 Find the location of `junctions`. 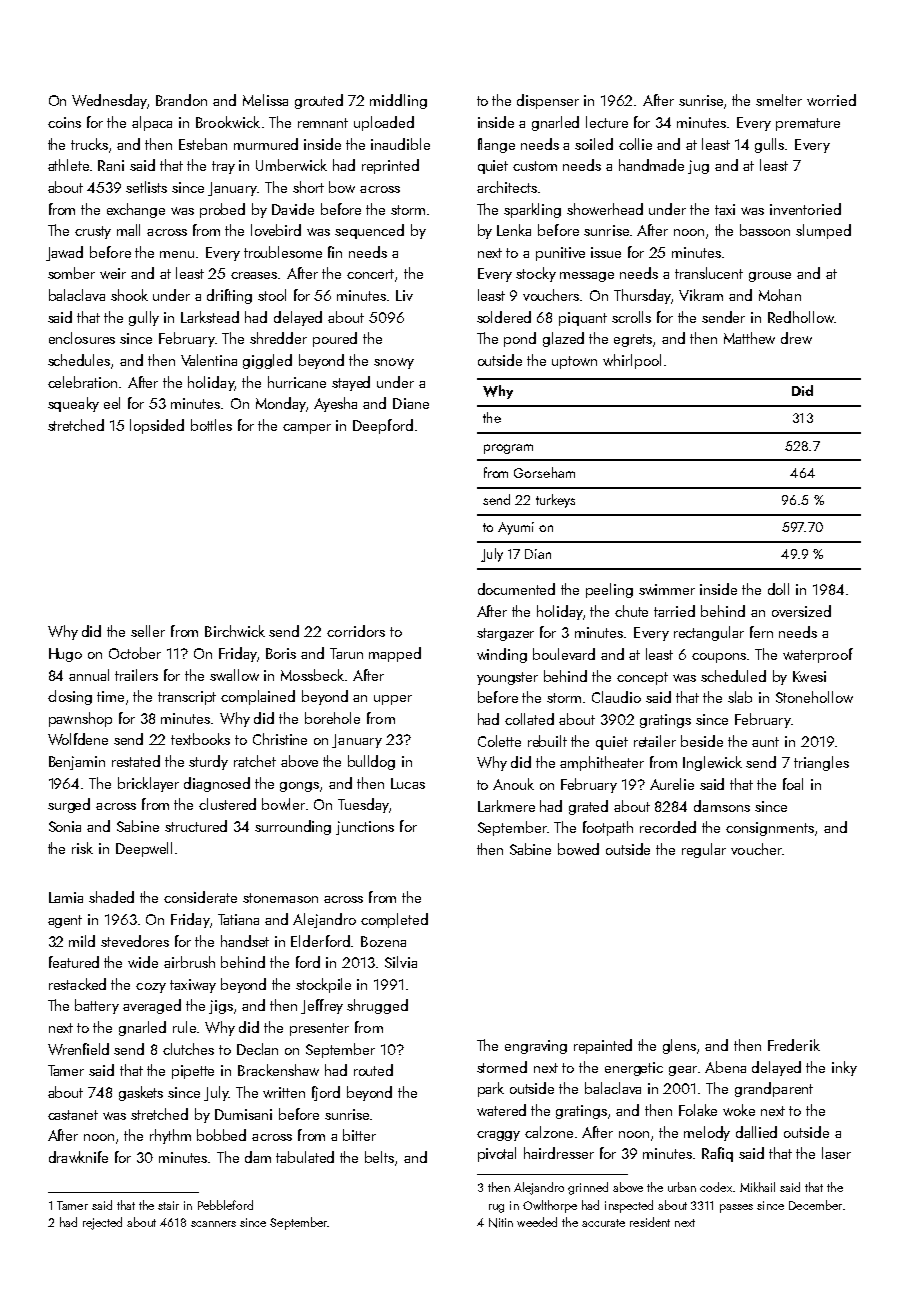

junctions is located at coordinates (365, 828).
